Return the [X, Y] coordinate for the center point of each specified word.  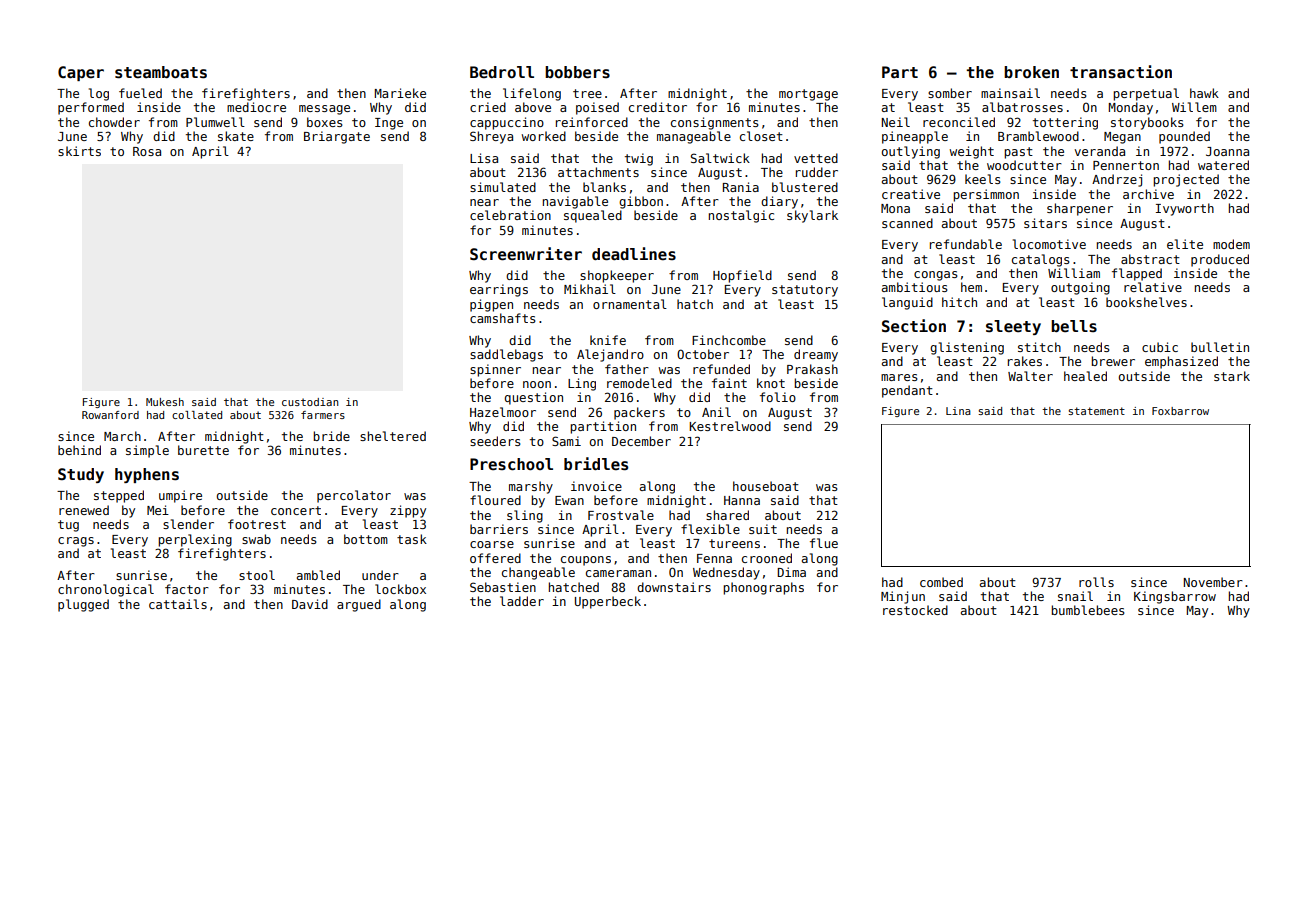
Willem [1194, 107]
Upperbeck [608, 602]
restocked [915, 610]
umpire [180, 496]
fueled [140, 93]
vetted [816, 158]
